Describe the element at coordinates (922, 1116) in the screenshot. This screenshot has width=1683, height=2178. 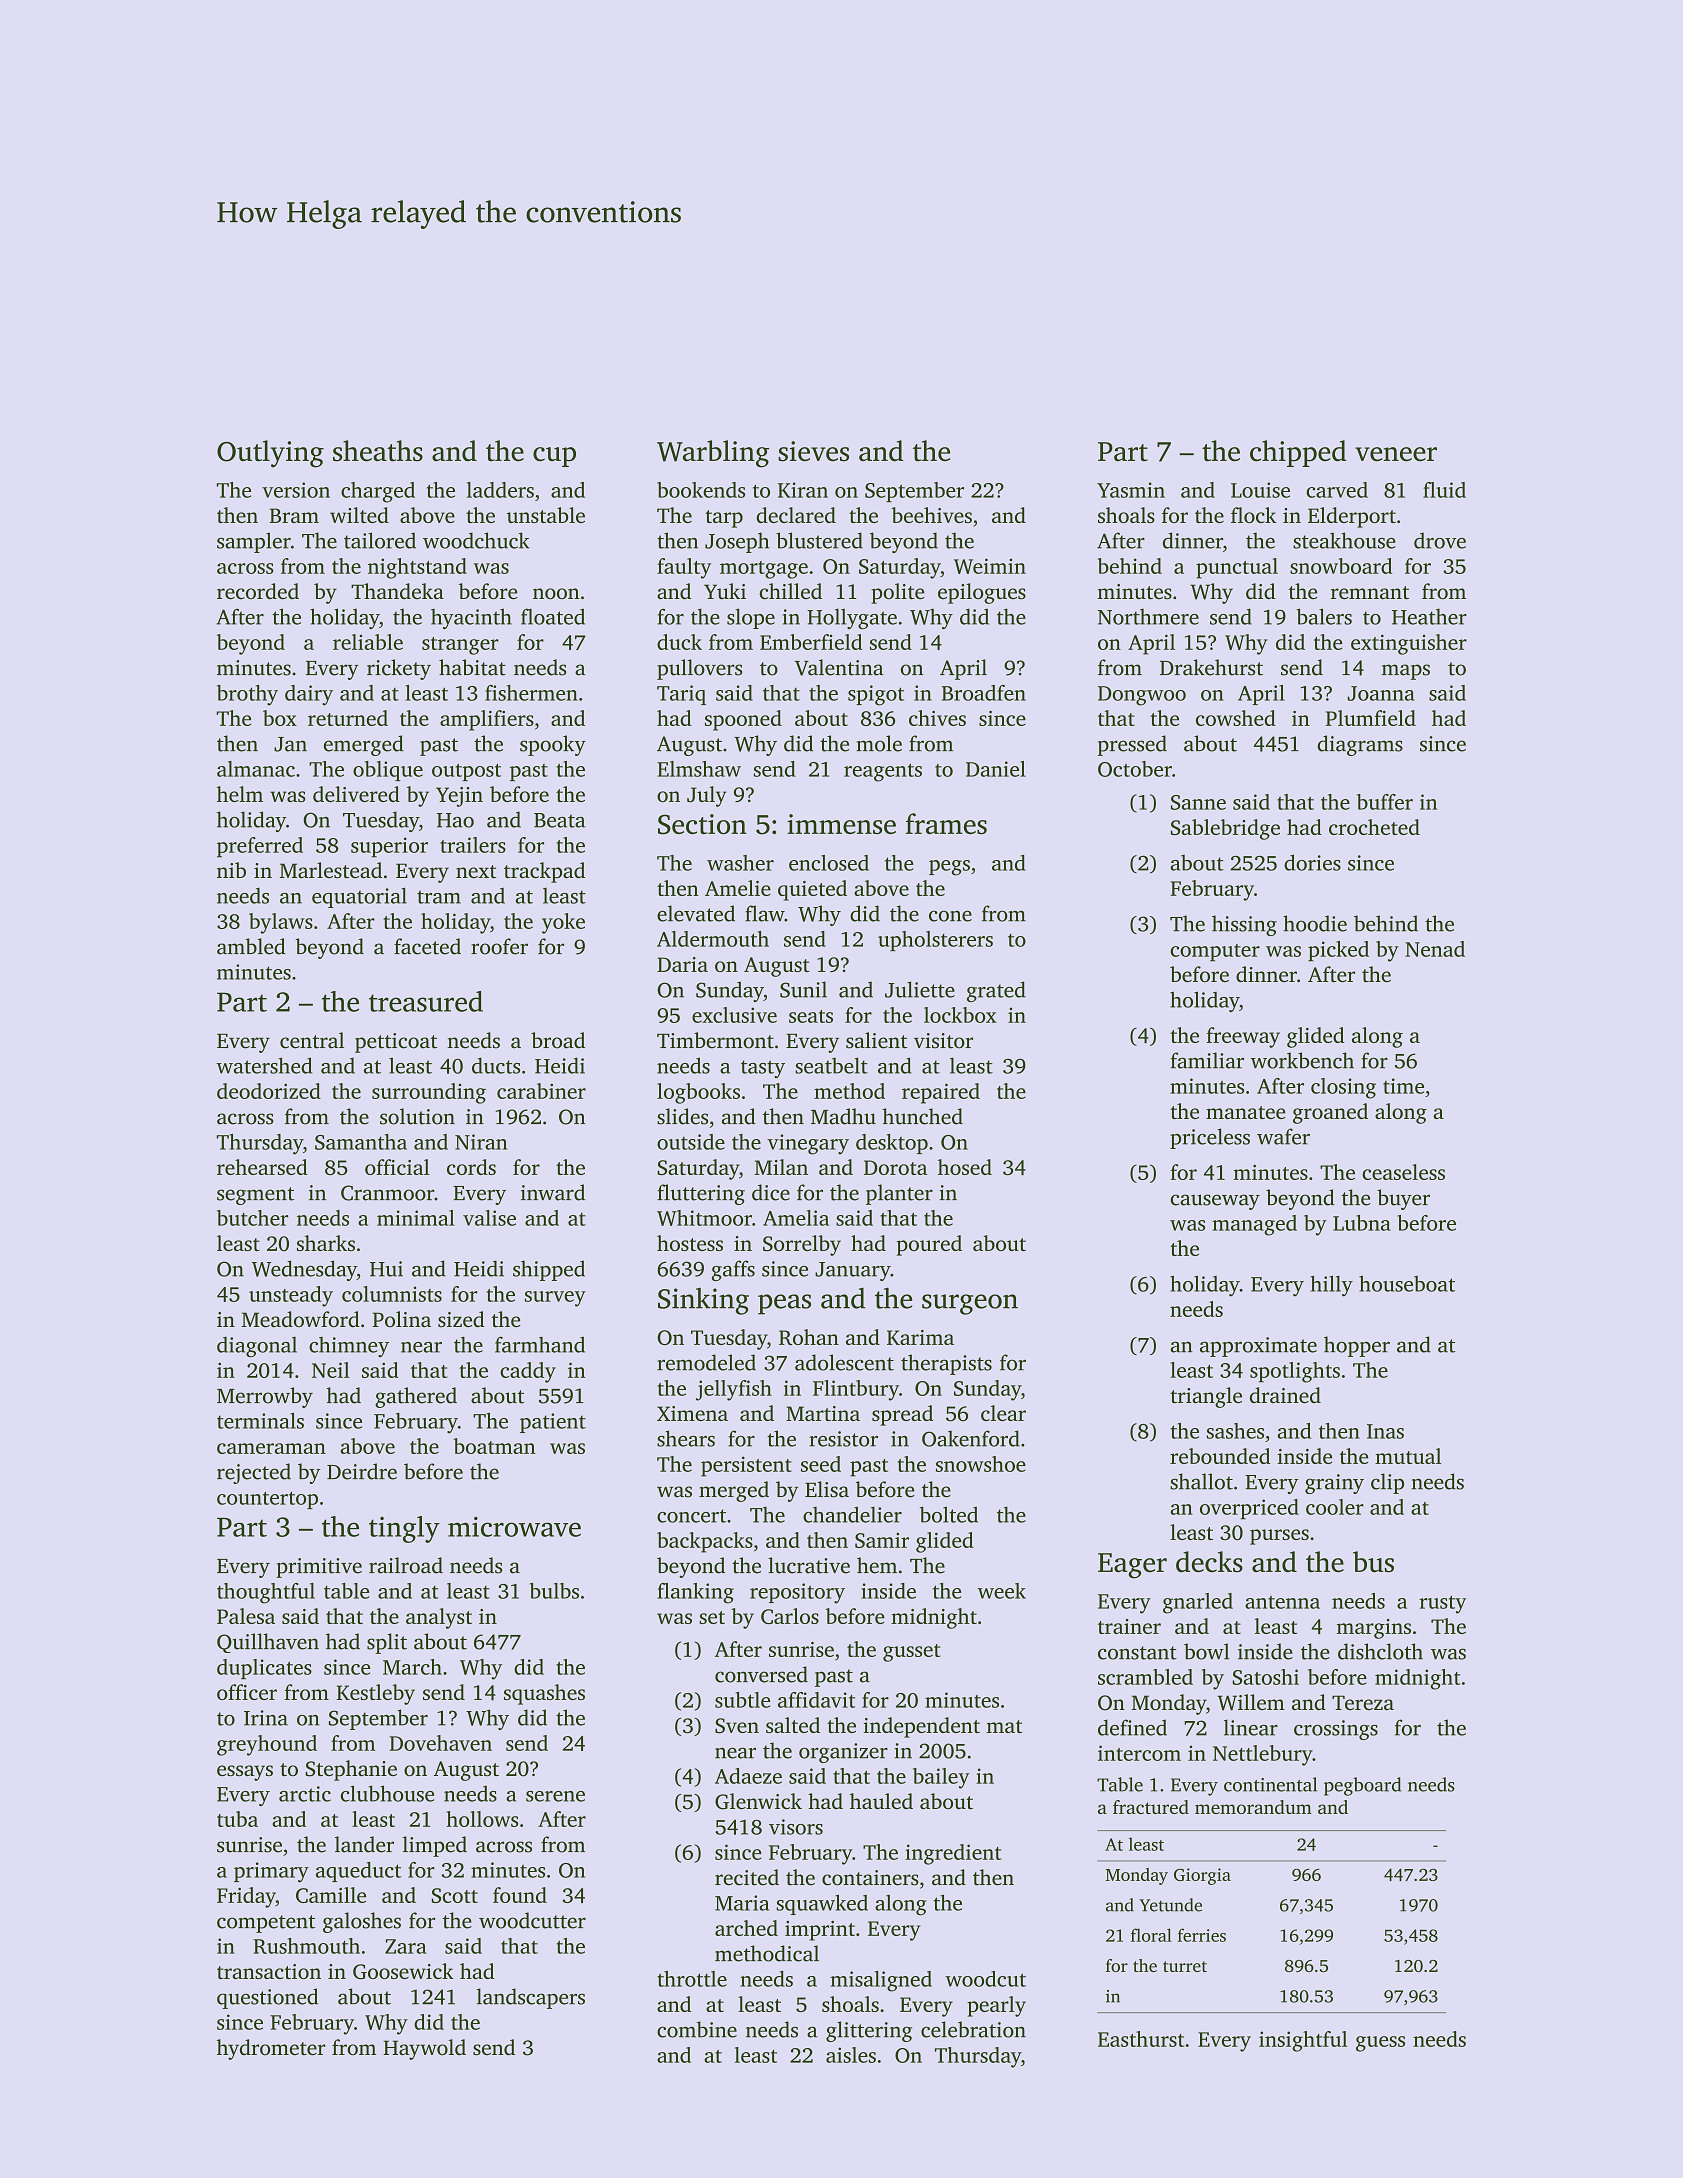
I see `hunched` at that location.
